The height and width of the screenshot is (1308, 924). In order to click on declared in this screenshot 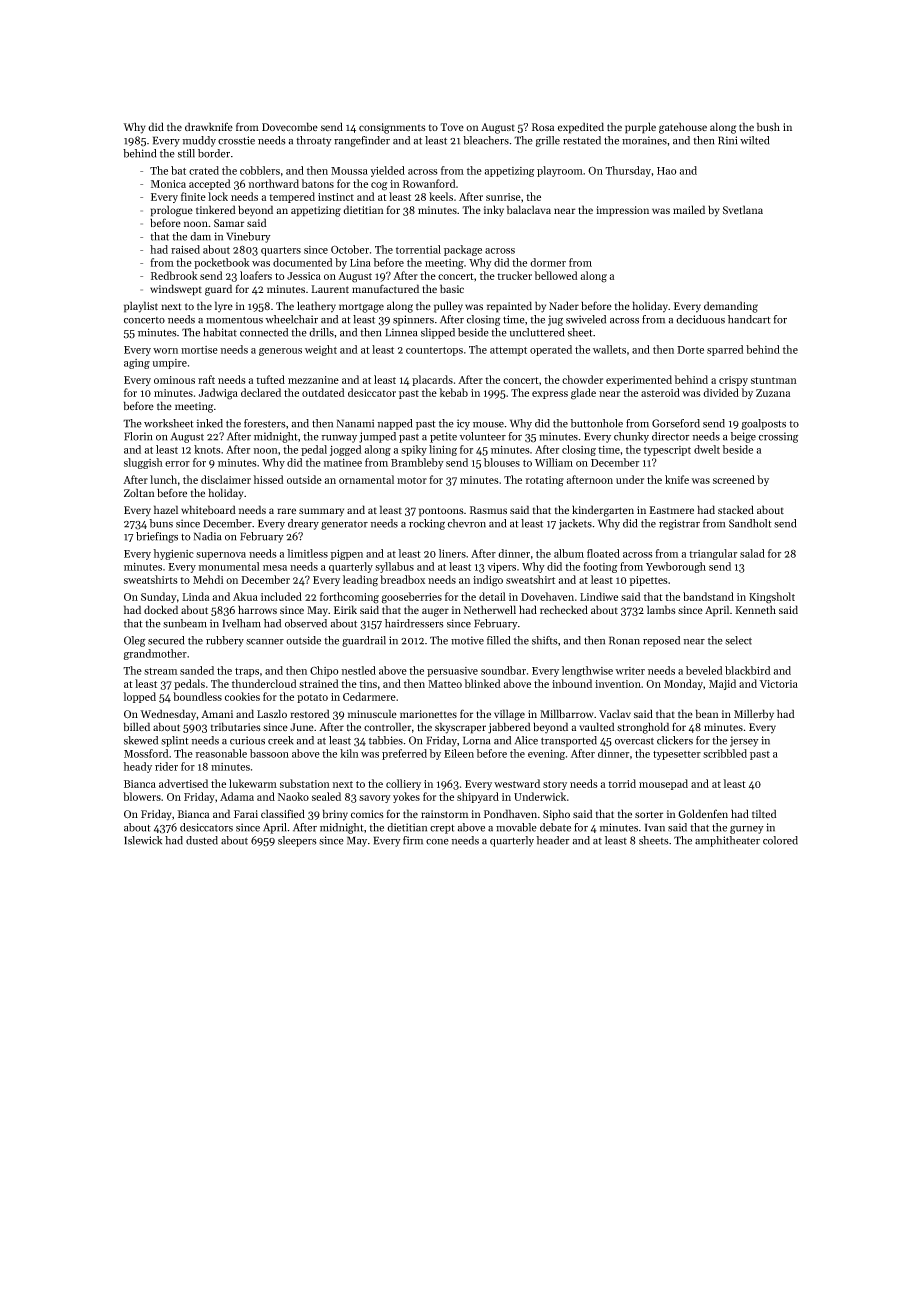, I will do `click(261, 392)`.
